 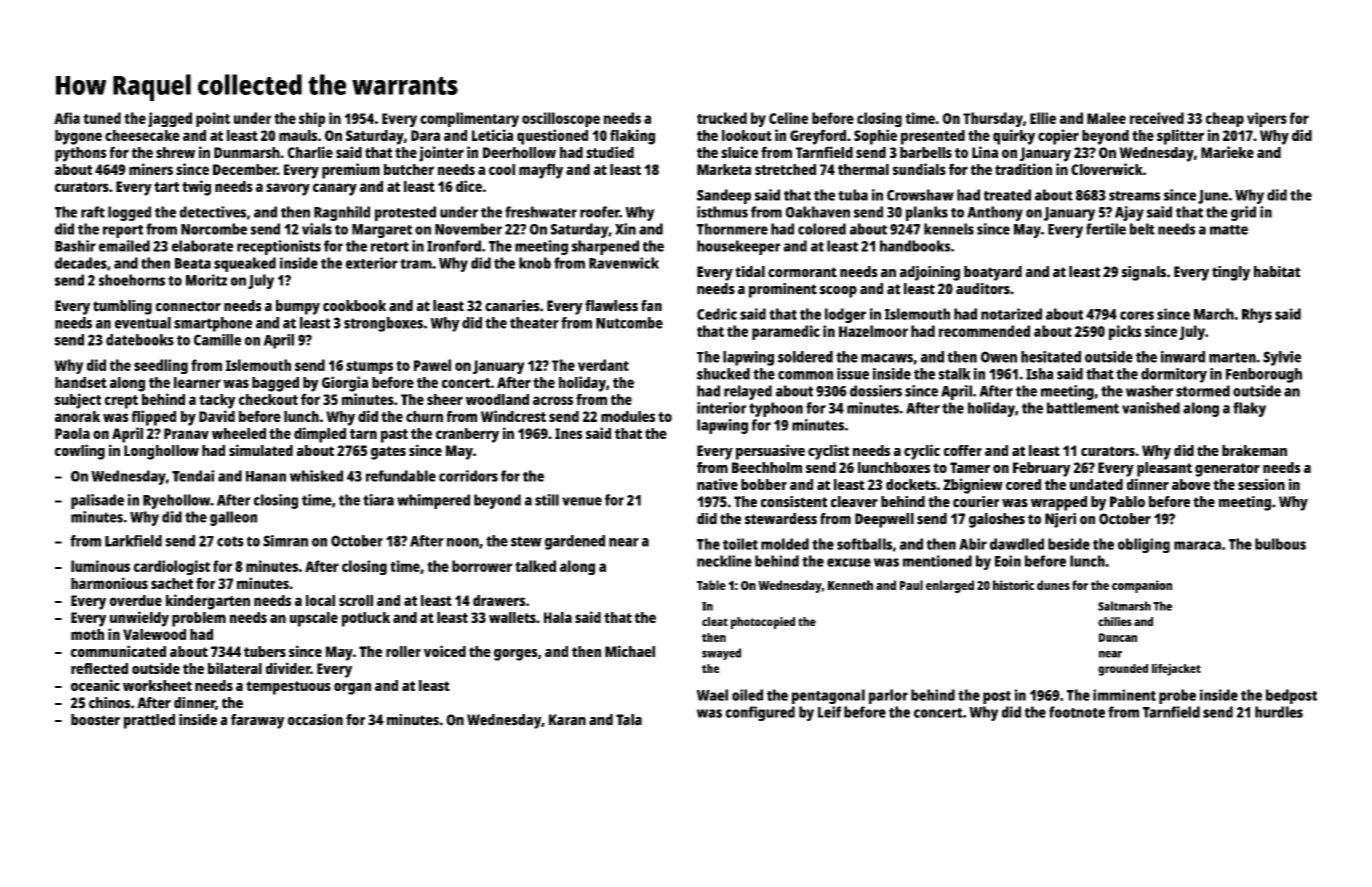 I want to click on March, so click(x=1214, y=314).
